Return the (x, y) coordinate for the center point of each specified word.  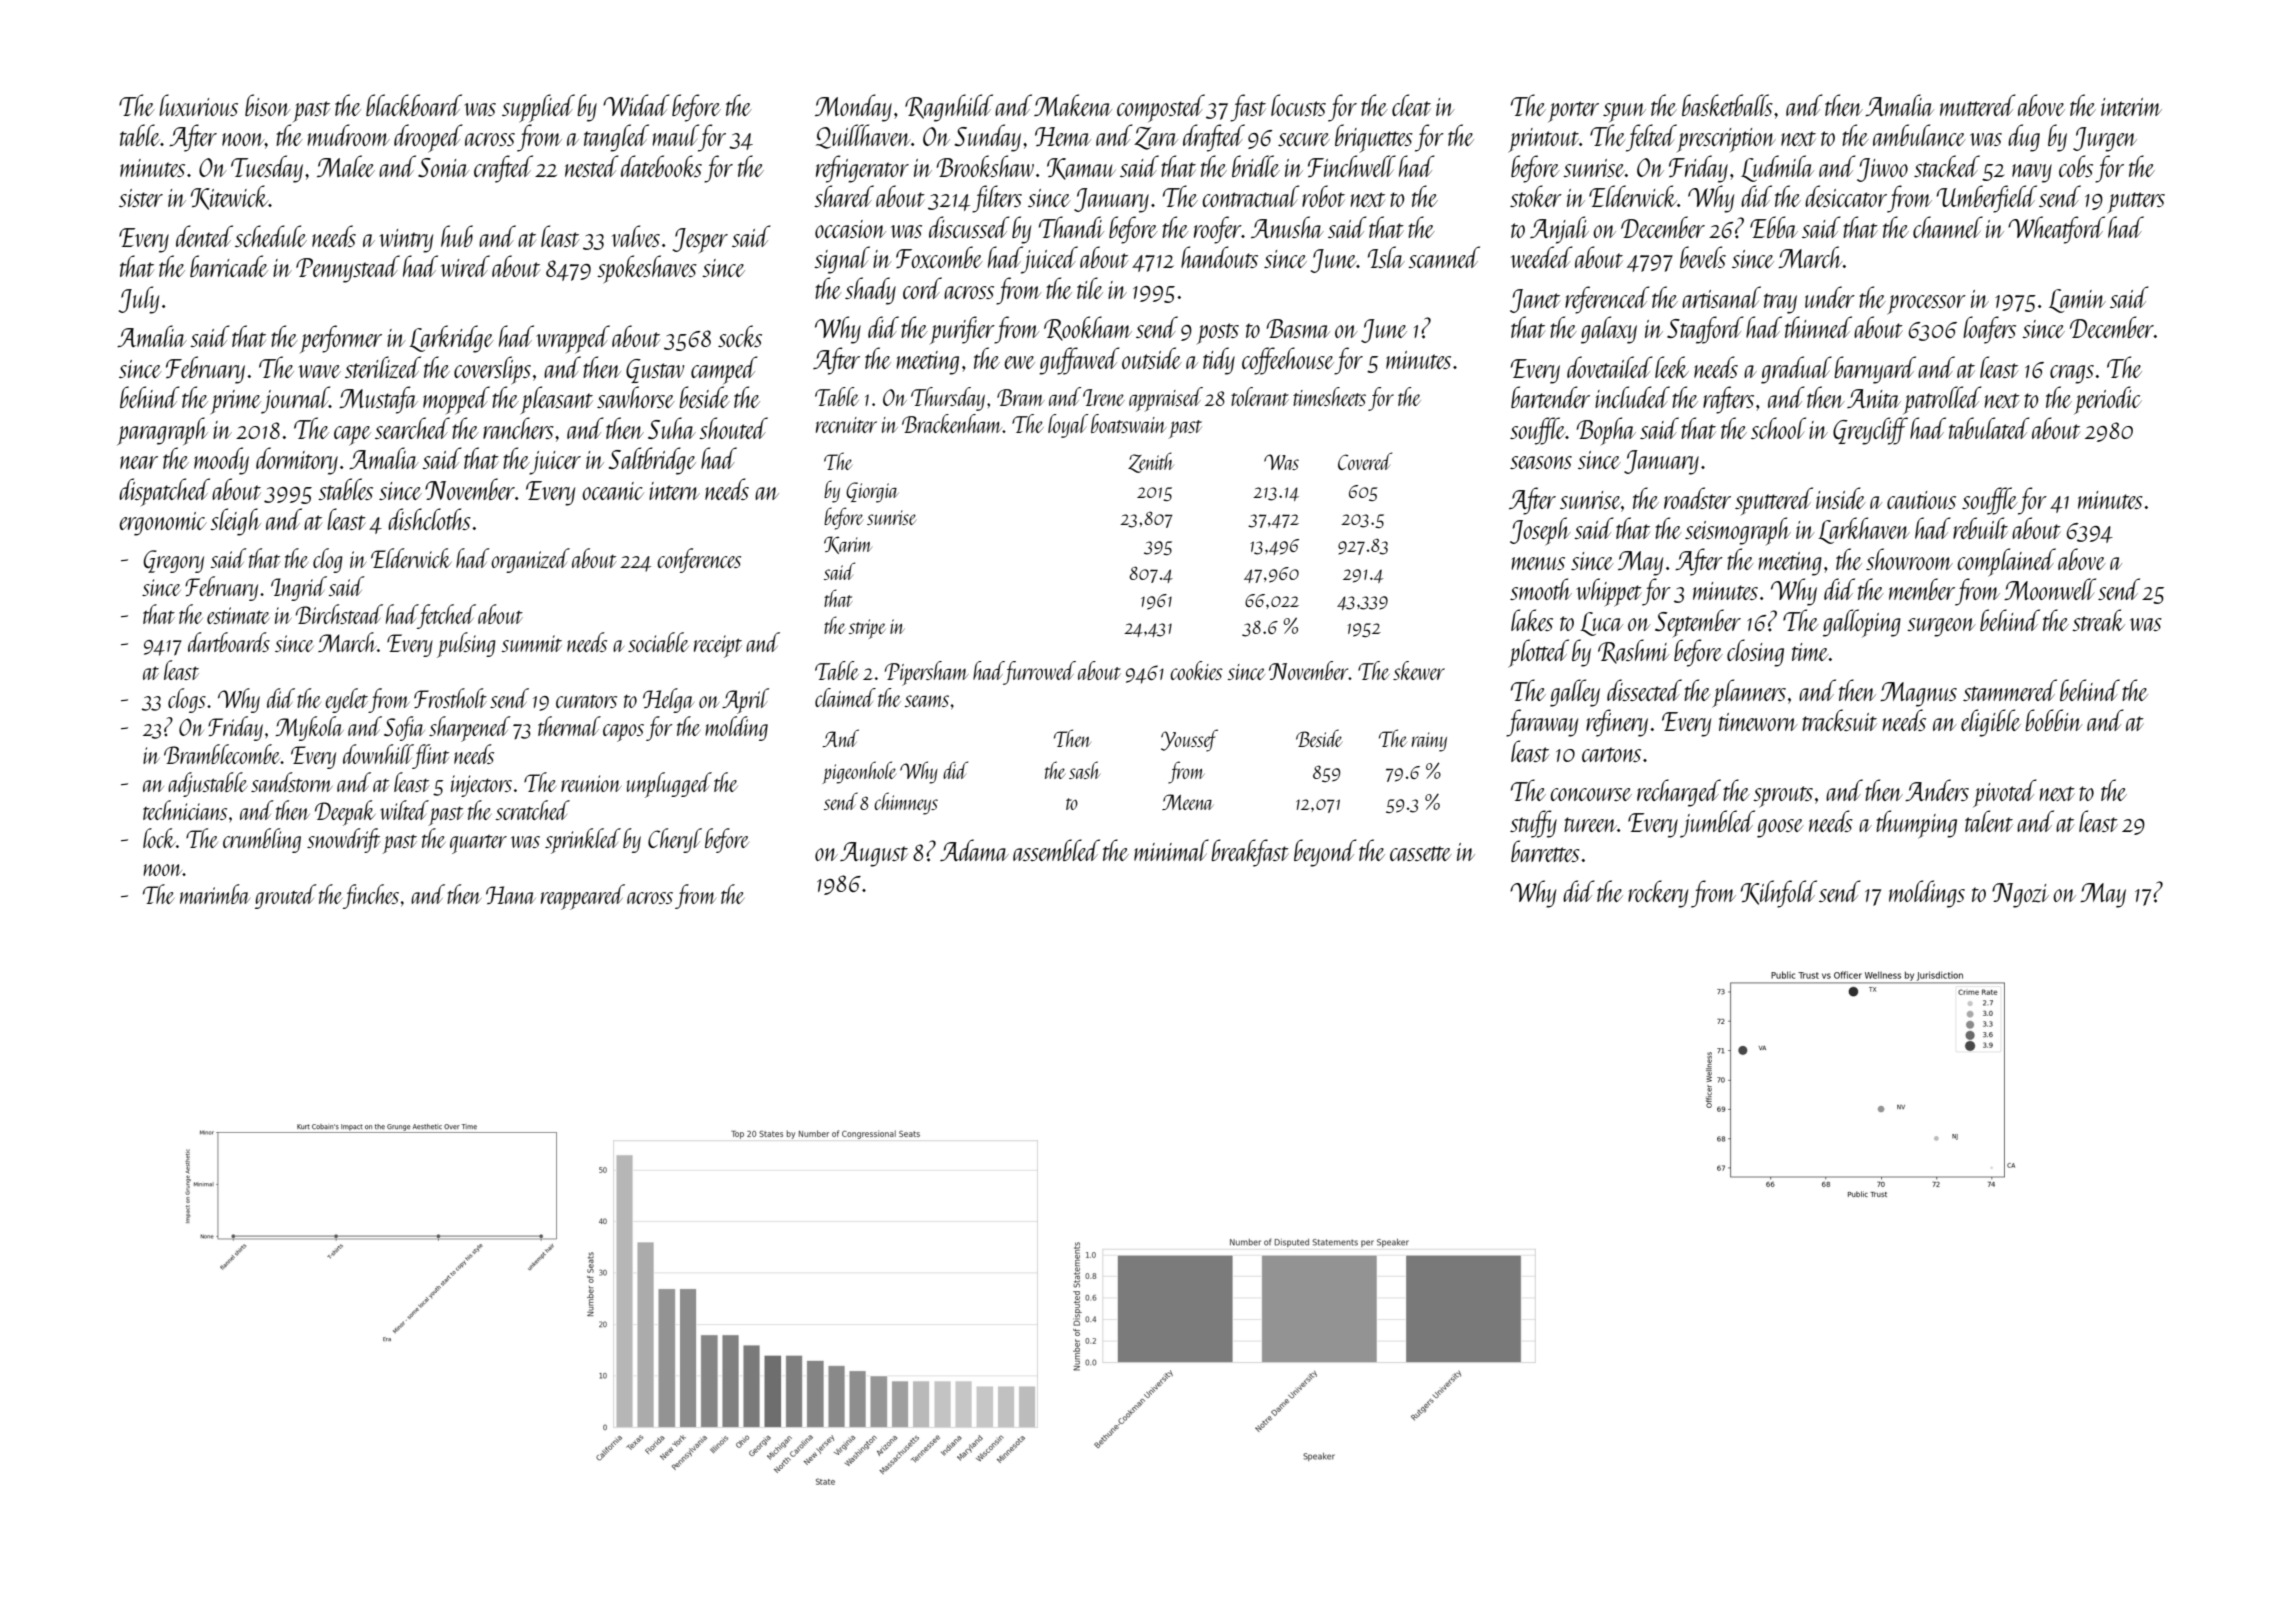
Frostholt (450, 698)
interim (2131, 107)
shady (870, 291)
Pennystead (348, 269)
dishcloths (429, 519)
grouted (286, 896)
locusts (1298, 105)
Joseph (1540, 531)
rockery (1658, 894)
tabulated (1989, 428)
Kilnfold (1779, 894)
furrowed (1040, 673)
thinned (1818, 327)
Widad (636, 105)
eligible (1991, 723)
